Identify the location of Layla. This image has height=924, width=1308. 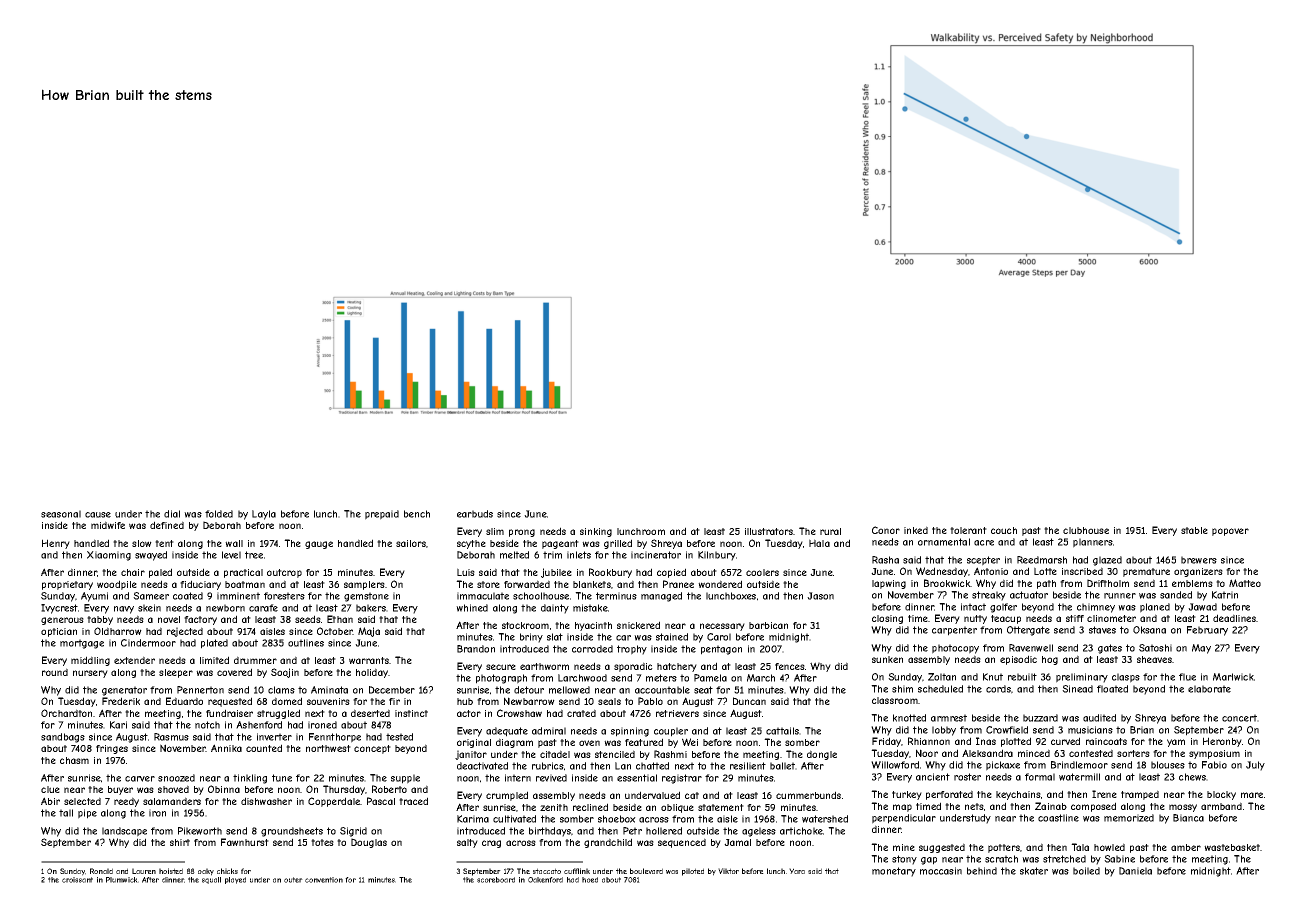
(264, 515).
